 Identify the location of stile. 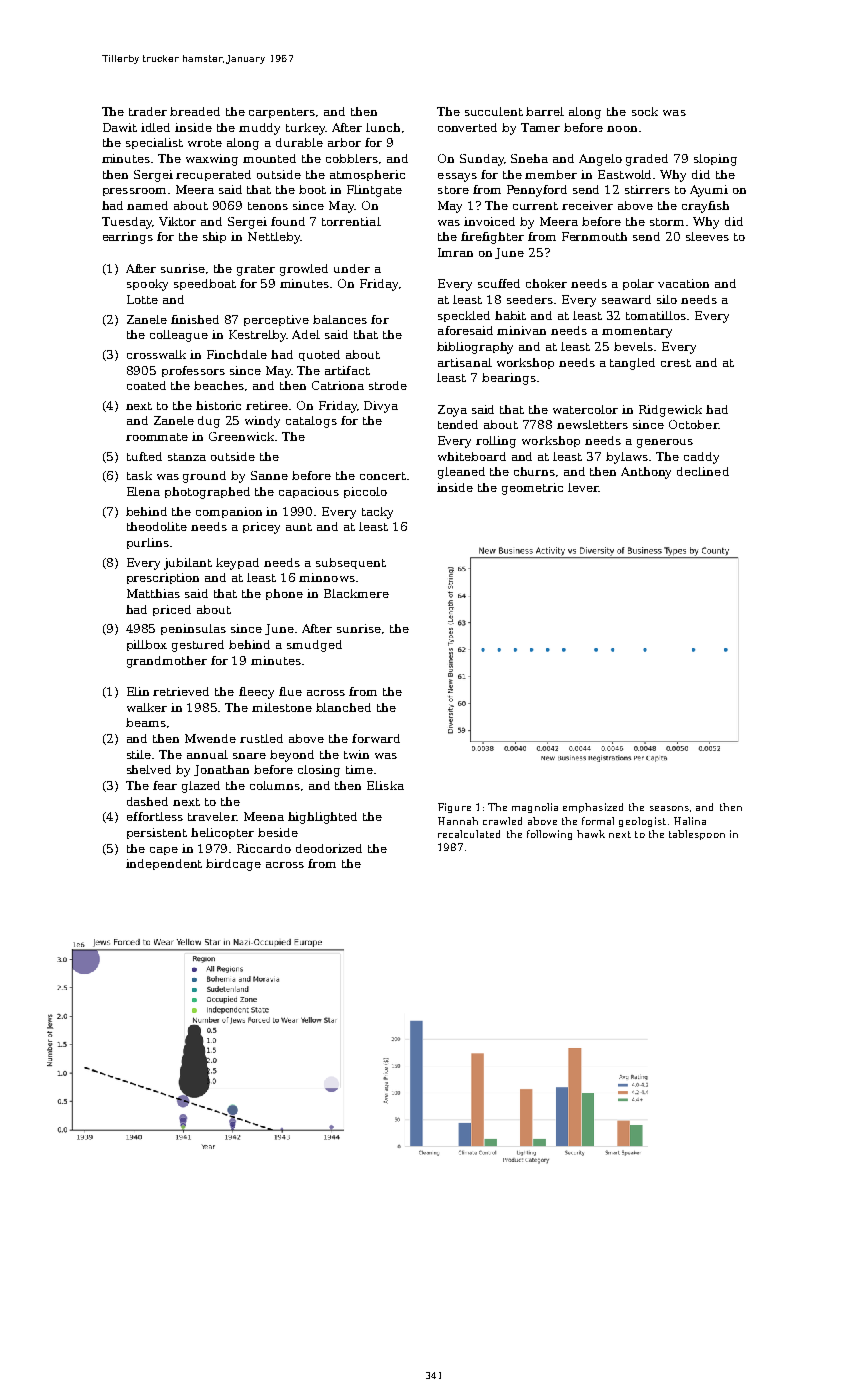
(140, 754).
